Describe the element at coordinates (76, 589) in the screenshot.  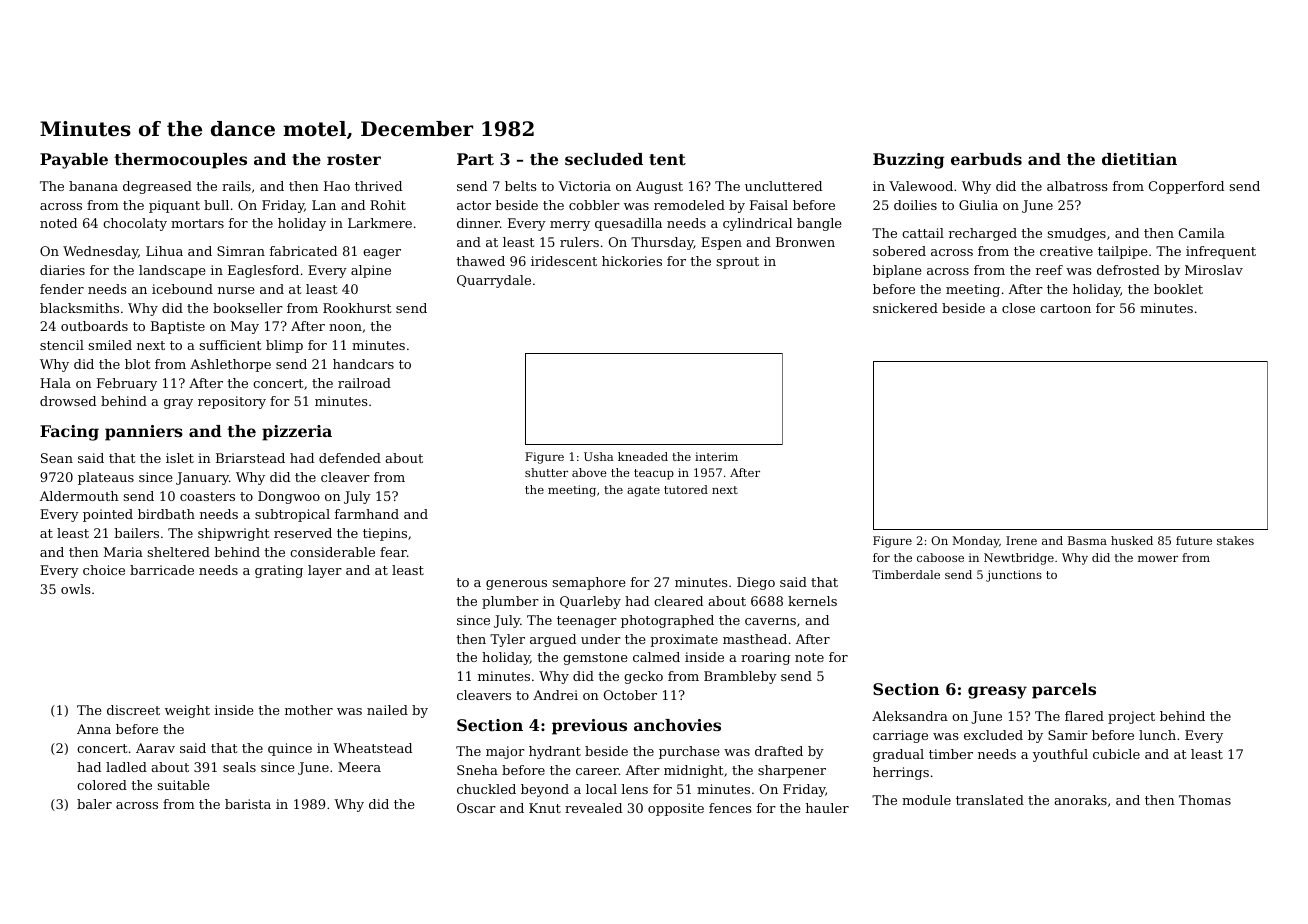
I see `owls` at that location.
